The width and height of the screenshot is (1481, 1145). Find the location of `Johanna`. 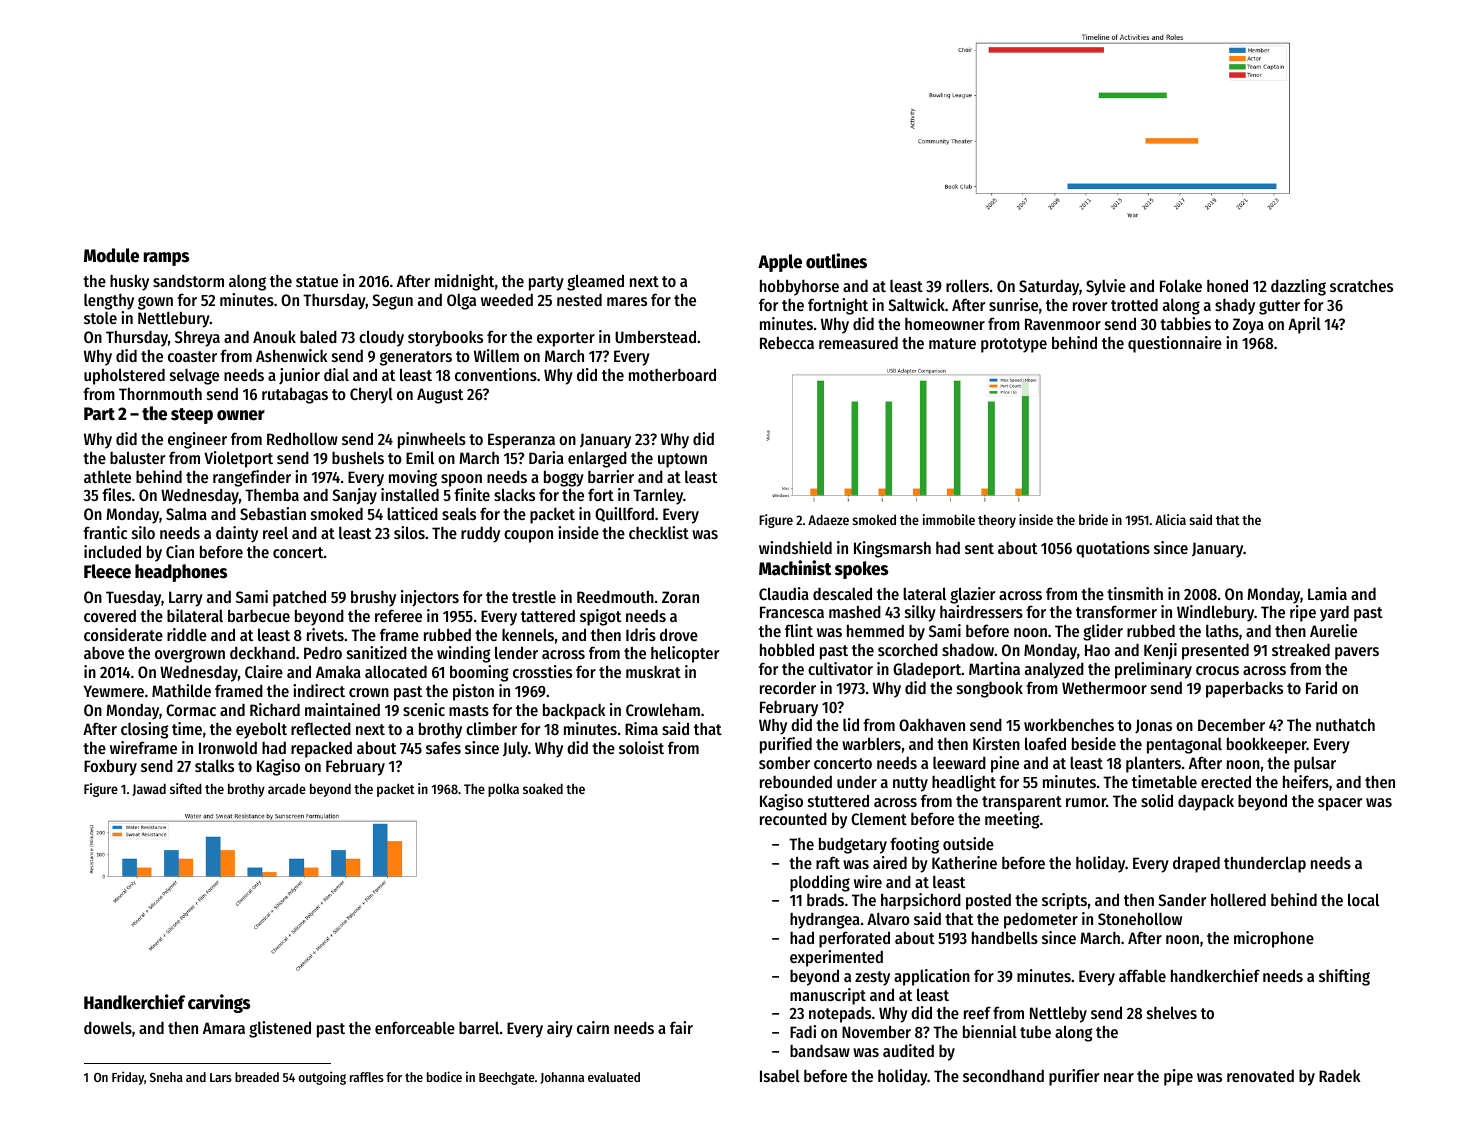

Johanna is located at coordinates (562, 1078).
